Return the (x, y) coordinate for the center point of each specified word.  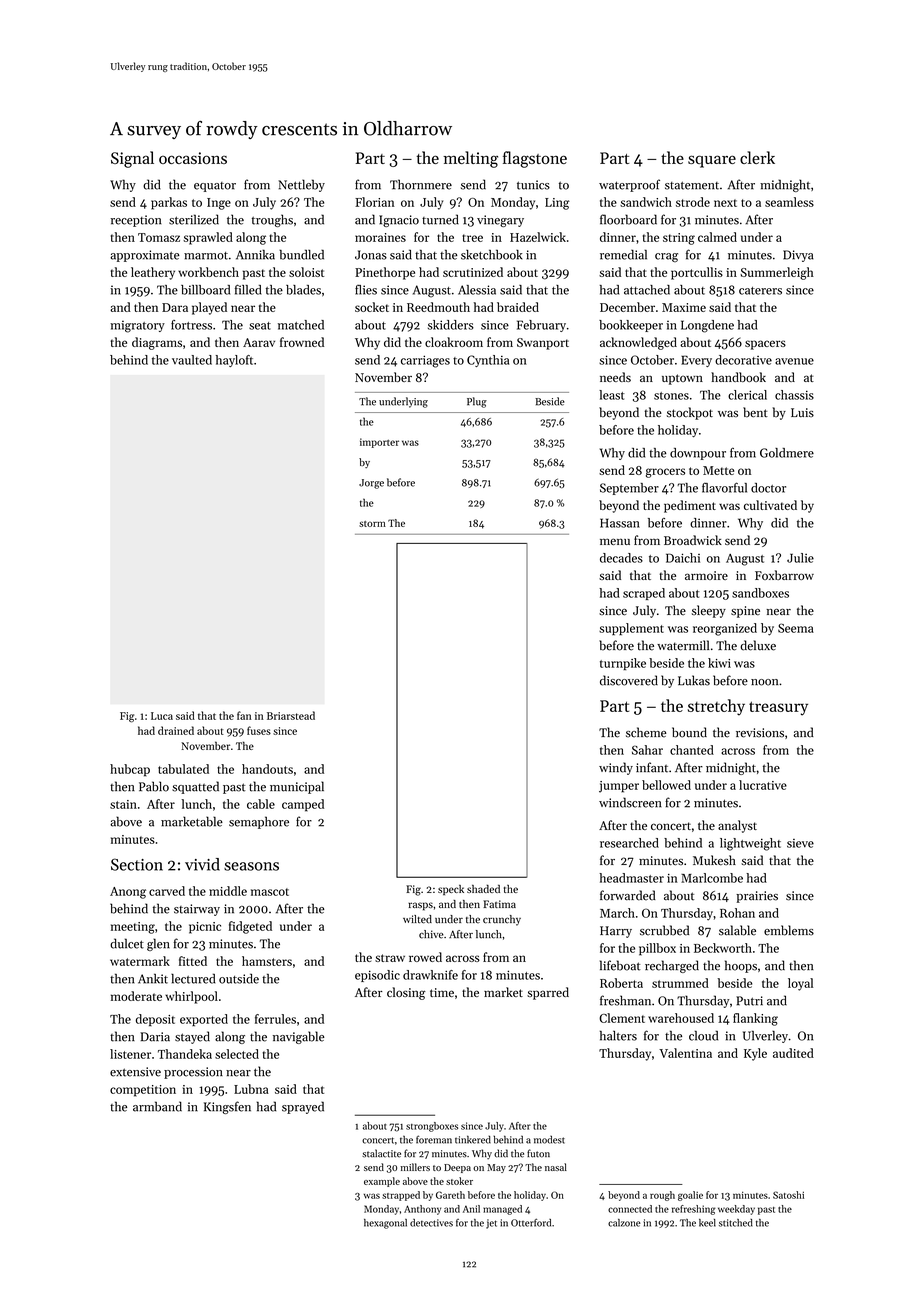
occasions (193, 158)
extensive (135, 1072)
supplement (631, 629)
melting (470, 159)
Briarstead (291, 715)
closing (406, 993)
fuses (259, 730)
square (712, 161)
